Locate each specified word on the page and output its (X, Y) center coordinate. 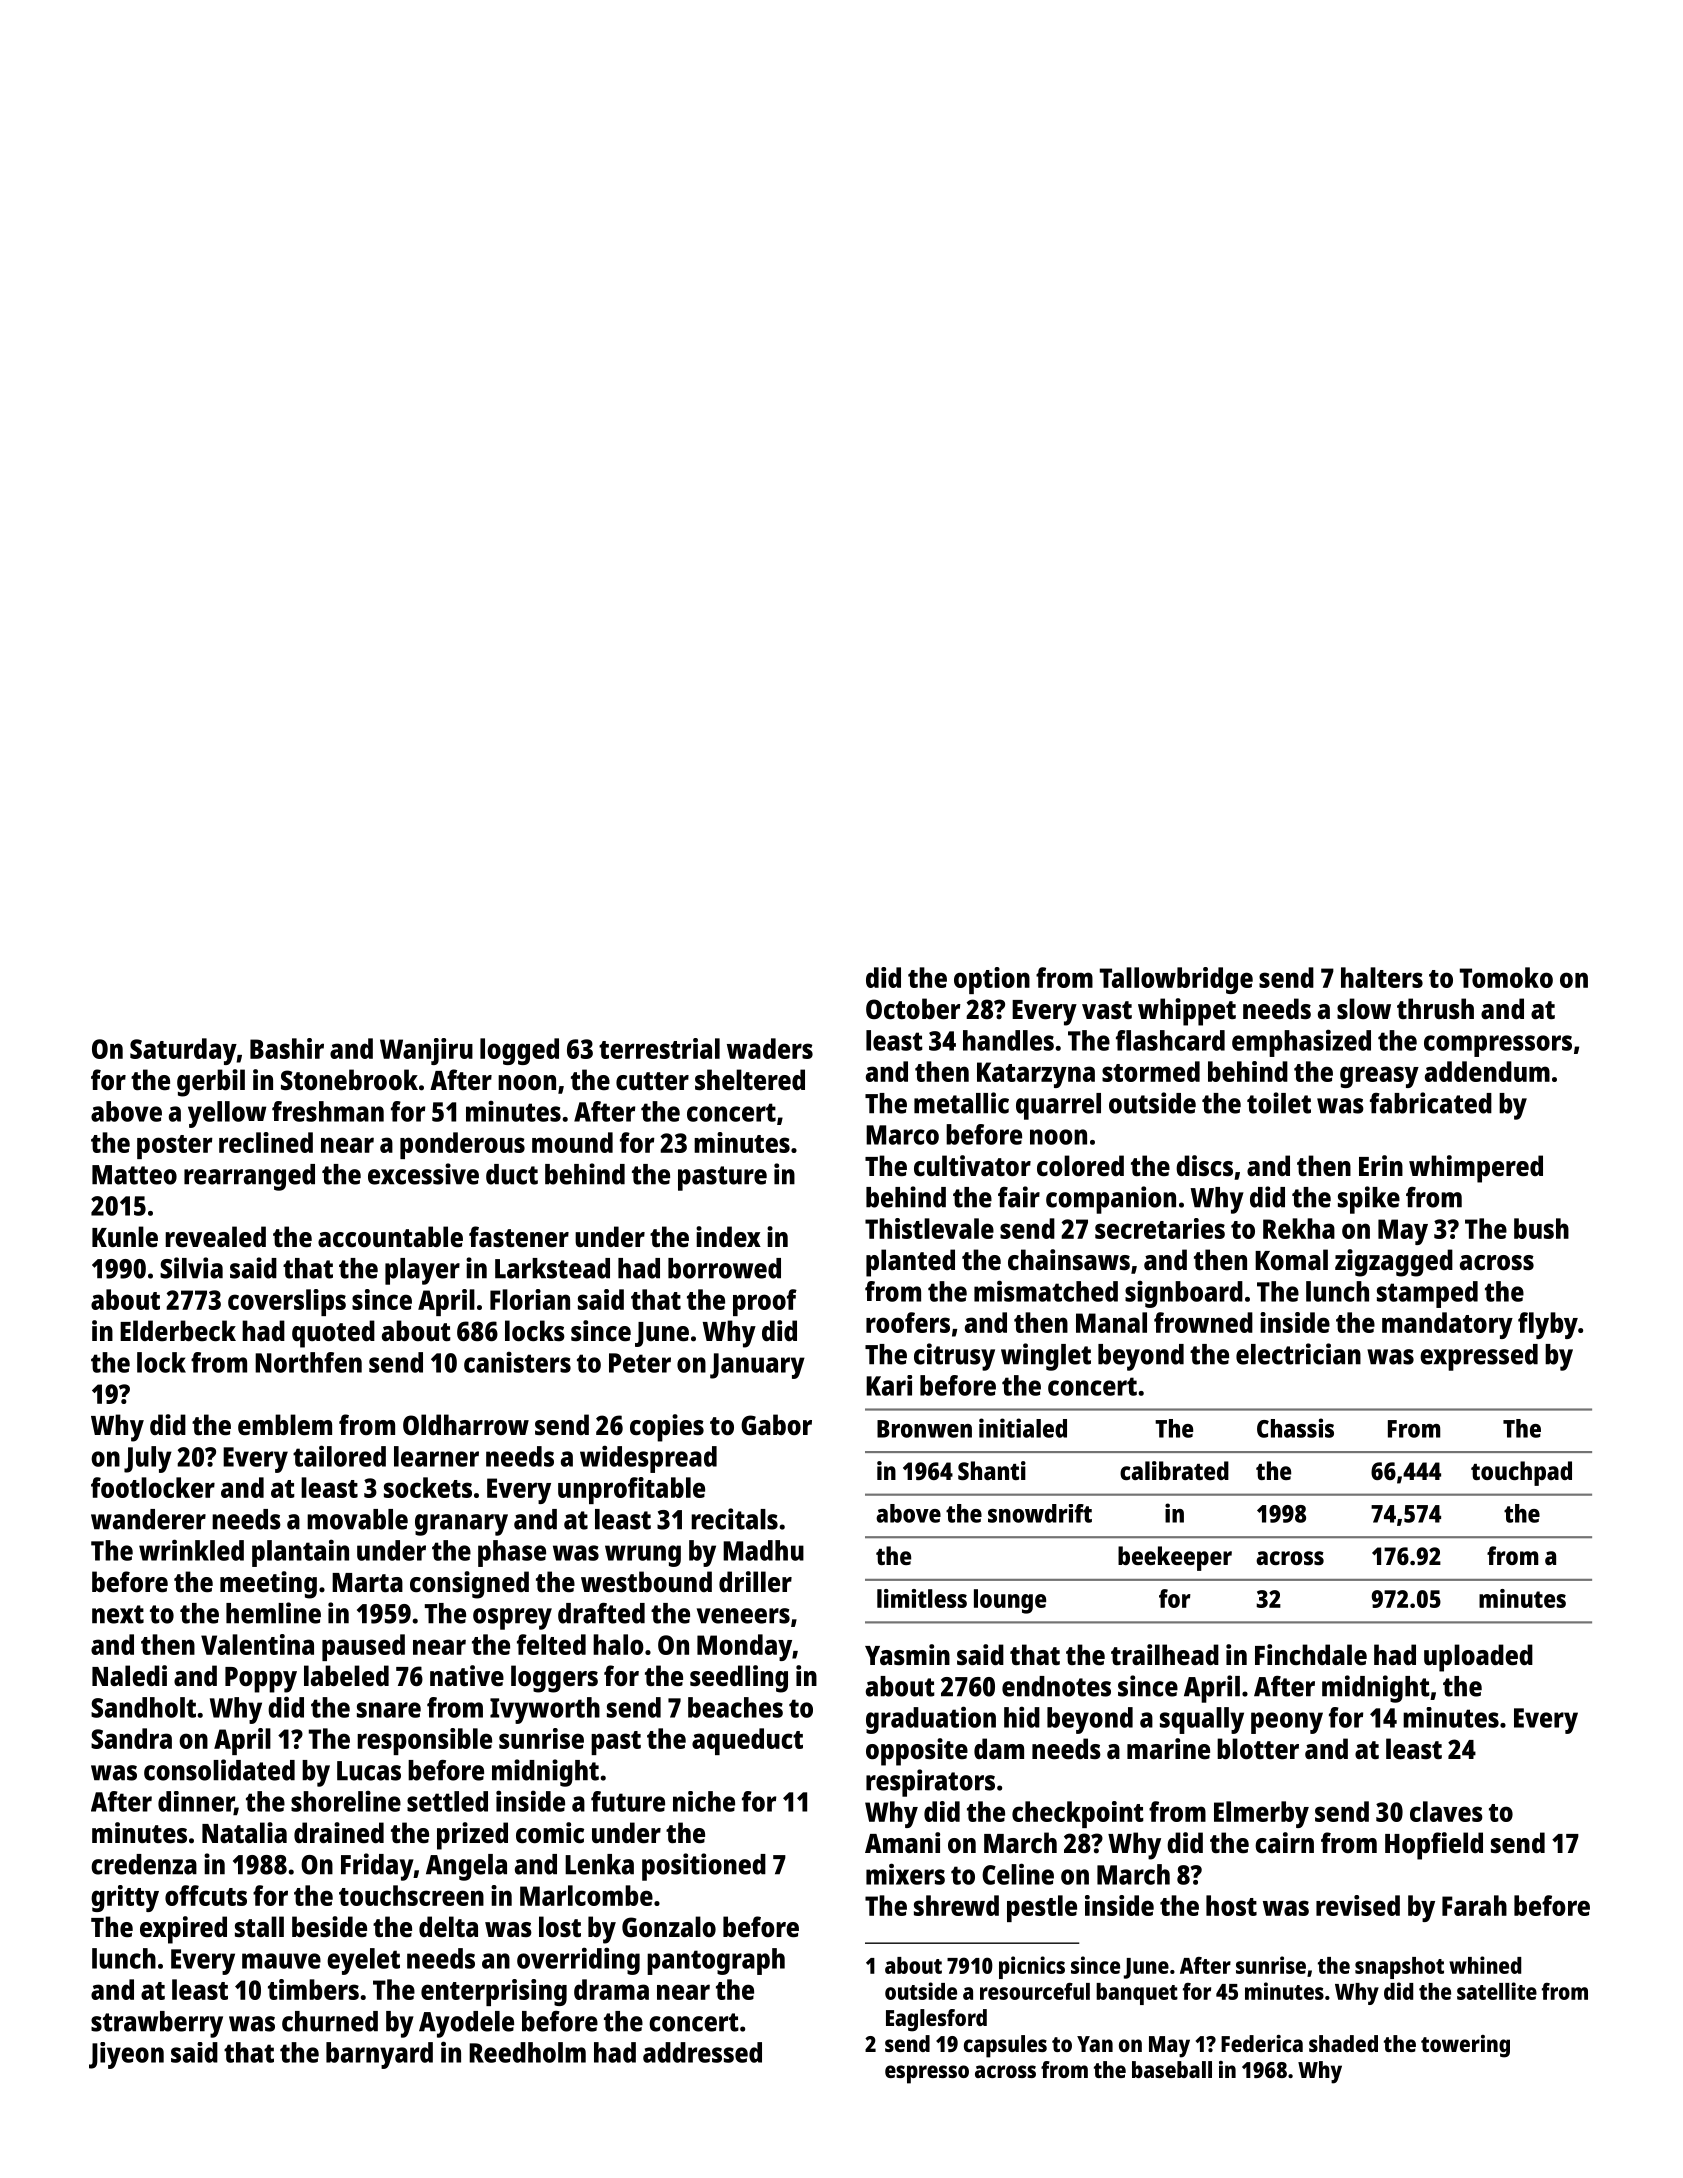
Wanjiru (426, 1051)
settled (447, 1801)
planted (910, 1263)
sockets (428, 1487)
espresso (927, 2074)
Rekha (1299, 1228)
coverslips (287, 1302)
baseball (1172, 2069)
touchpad (1521, 1473)
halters (1382, 977)
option (992, 980)
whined (1485, 1965)
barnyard (379, 2055)
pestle (1042, 1908)
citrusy (954, 1357)
